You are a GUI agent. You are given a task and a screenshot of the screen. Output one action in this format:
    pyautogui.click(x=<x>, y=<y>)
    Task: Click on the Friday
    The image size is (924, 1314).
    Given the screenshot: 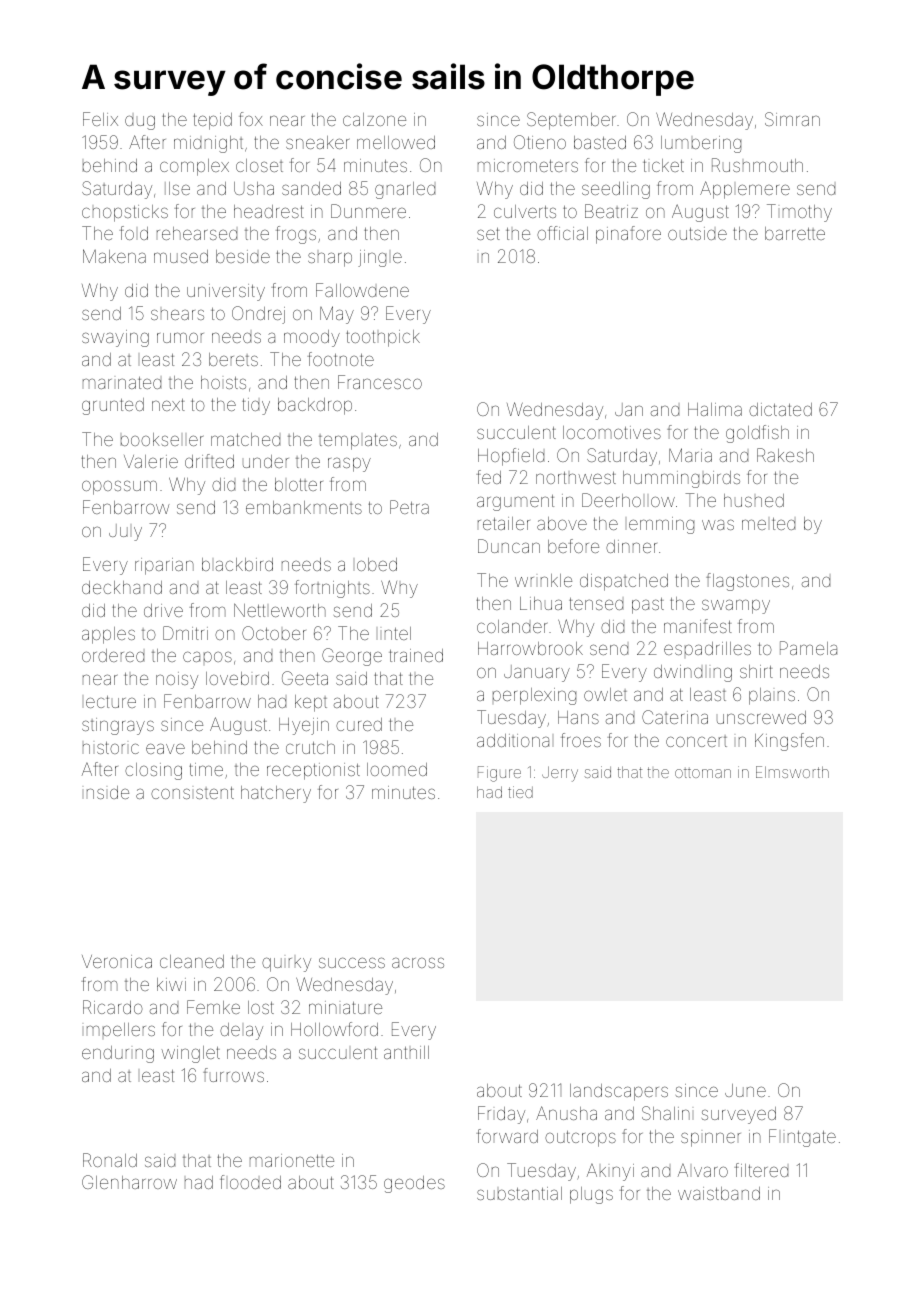 What is the action you would take?
    pyautogui.click(x=501, y=1115)
